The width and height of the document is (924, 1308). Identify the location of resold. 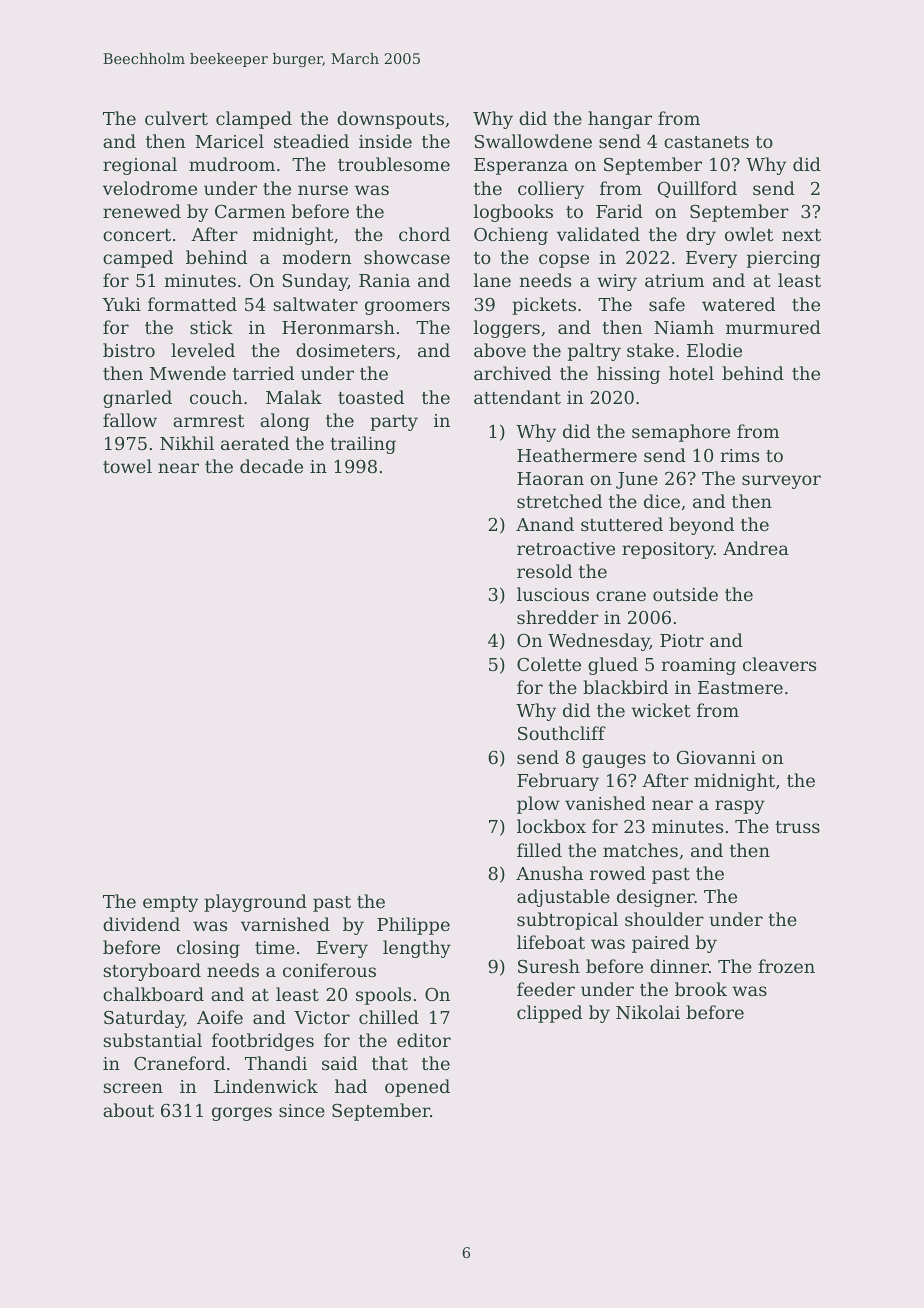
(544, 571).
